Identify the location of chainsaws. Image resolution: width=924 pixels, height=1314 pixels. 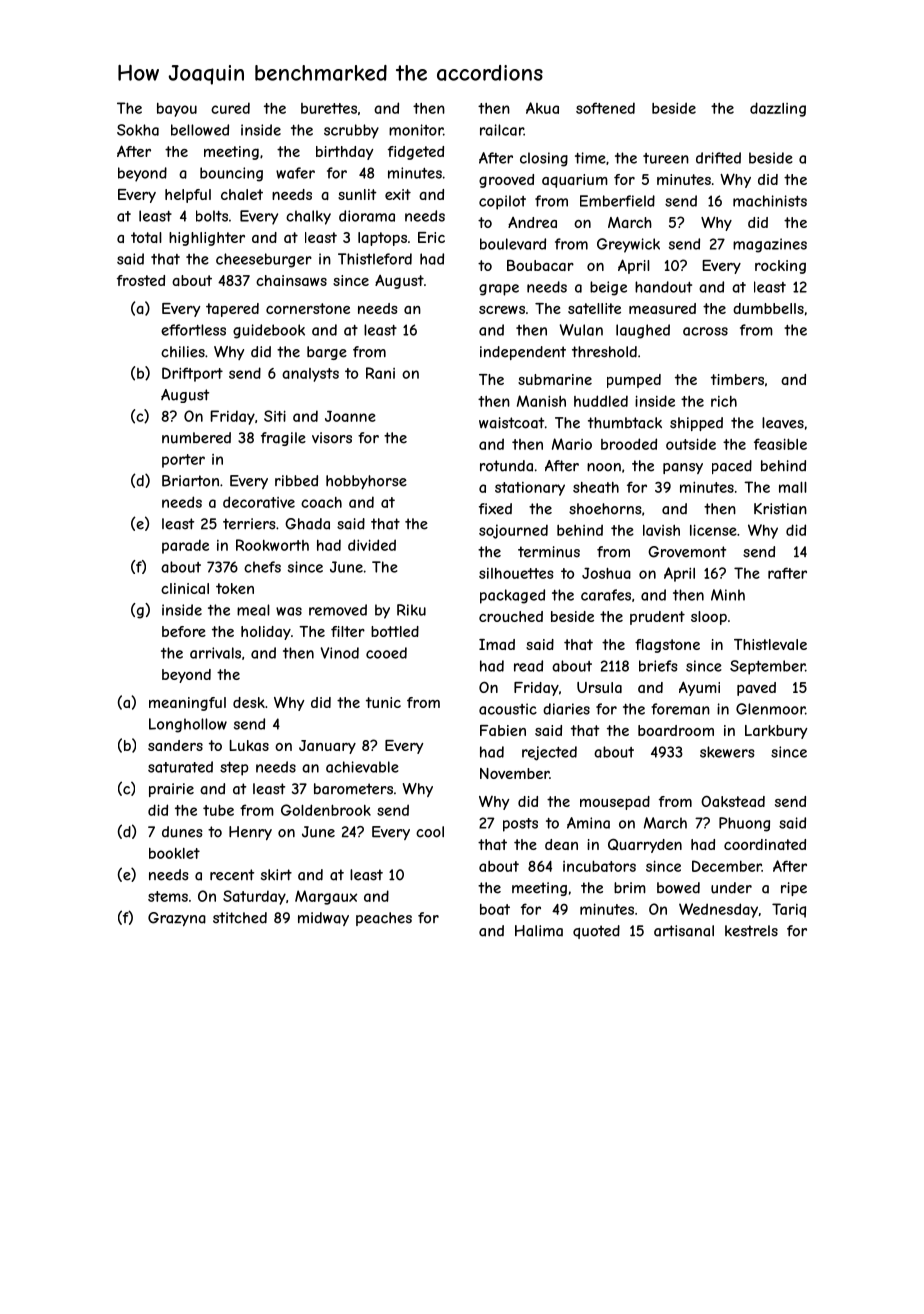
(291, 280).
